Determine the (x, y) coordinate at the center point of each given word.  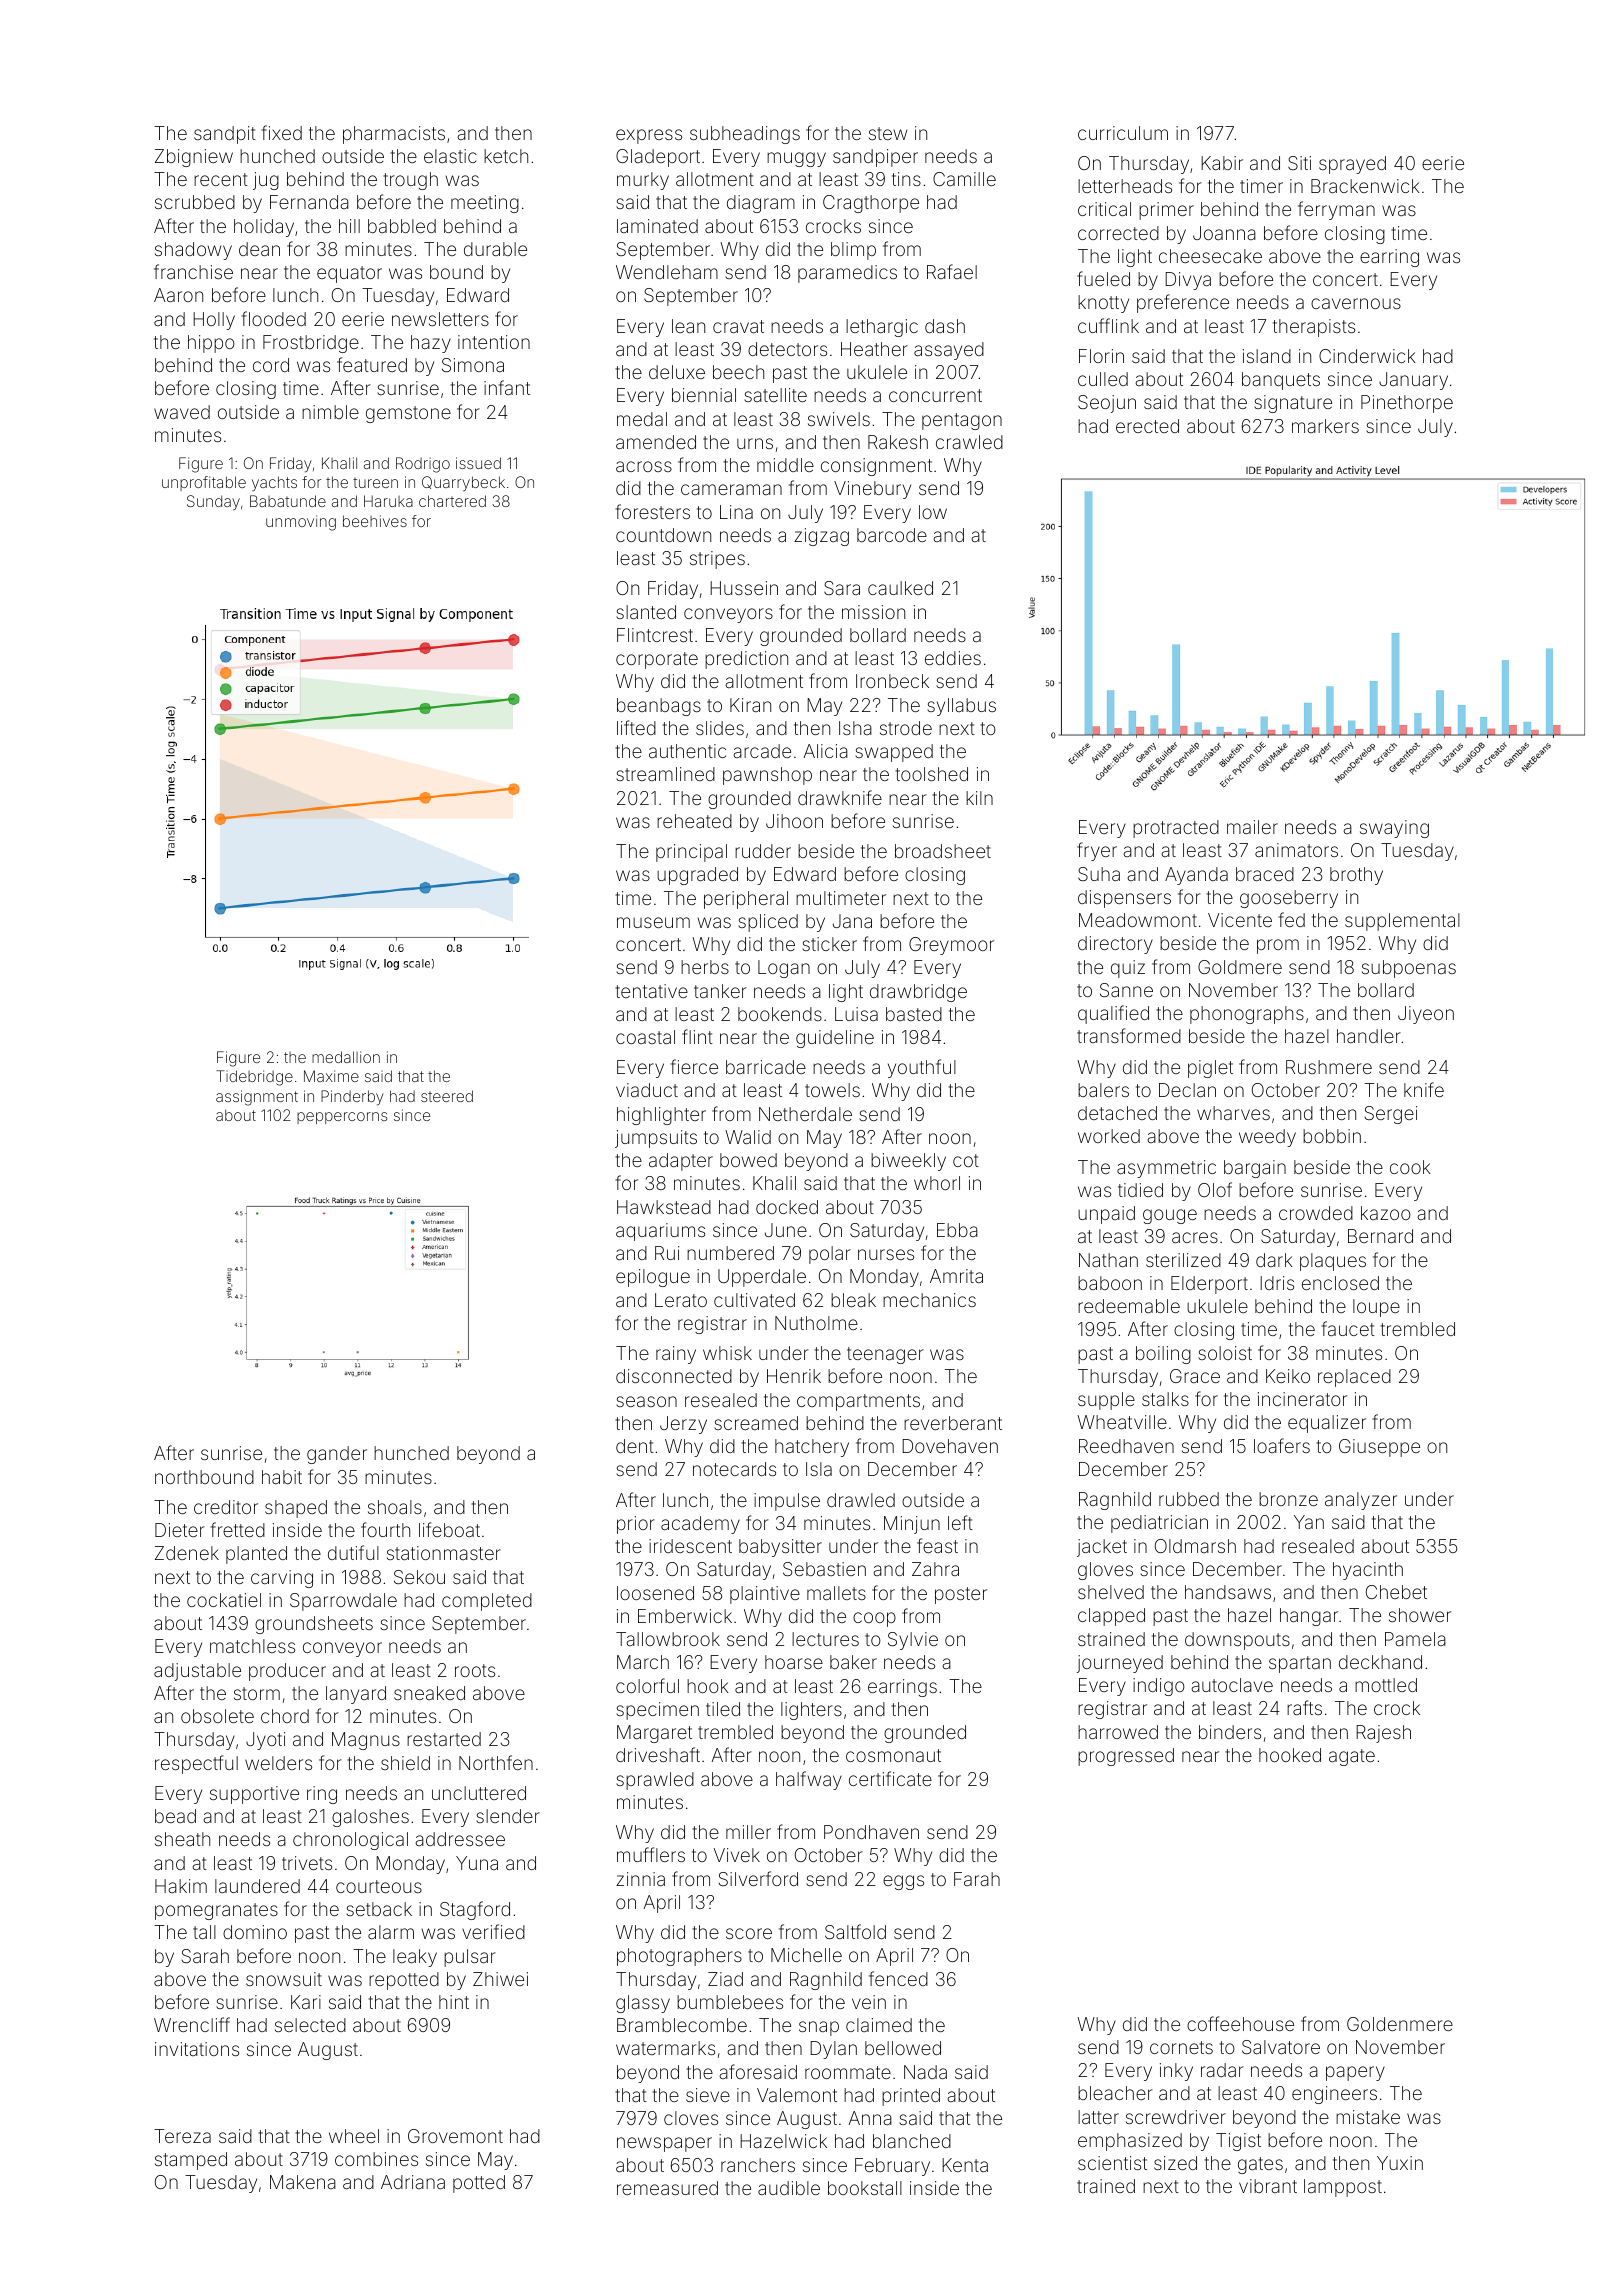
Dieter (180, 1530)
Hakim (181, 1886)
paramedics (847, 274)
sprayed (1352, 165)
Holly (214, 321)
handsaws (1228, 1592)
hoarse (794, 1662)
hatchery (812, 1448)
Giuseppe (1379, 1448)
